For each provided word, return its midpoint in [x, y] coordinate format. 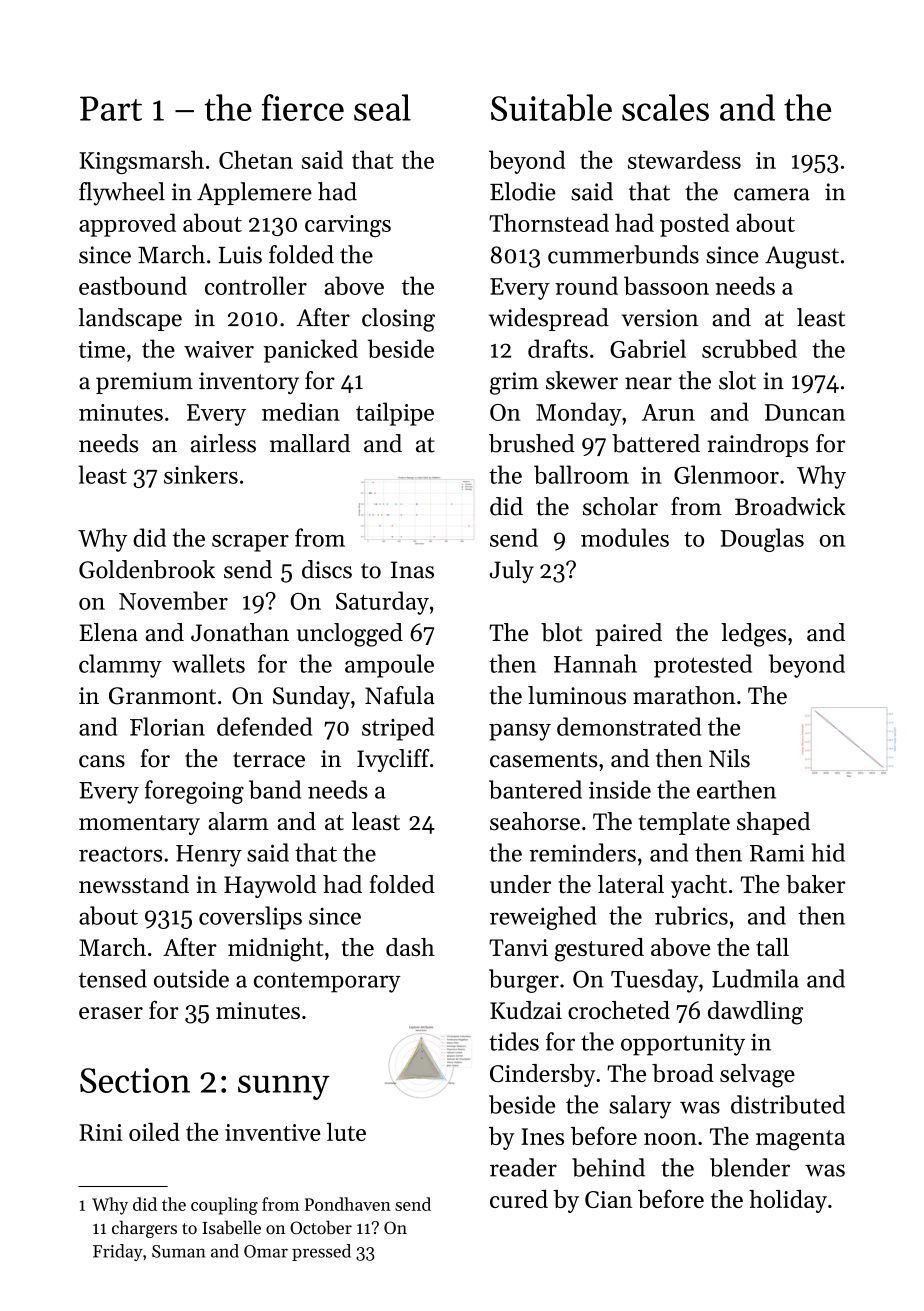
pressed [321, 1252]
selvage [757, 1076]
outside [191, 978]
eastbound [133, 285]
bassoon [666, 285]
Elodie [523, 191]
